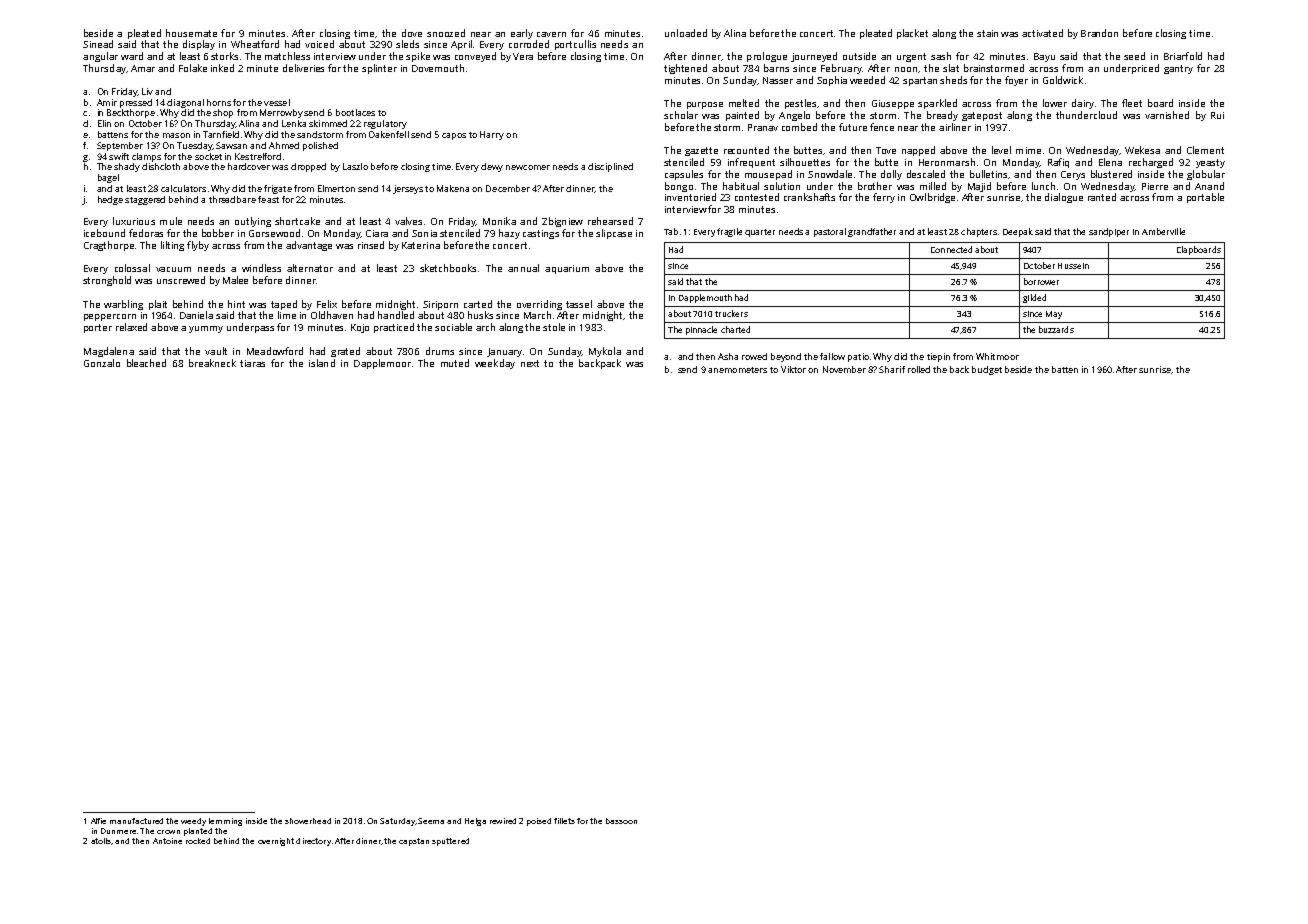 This document has height=924, width=1308. Describe the element at coordinates (1109, 232) in the document. I see `sandpiper` at that location.
